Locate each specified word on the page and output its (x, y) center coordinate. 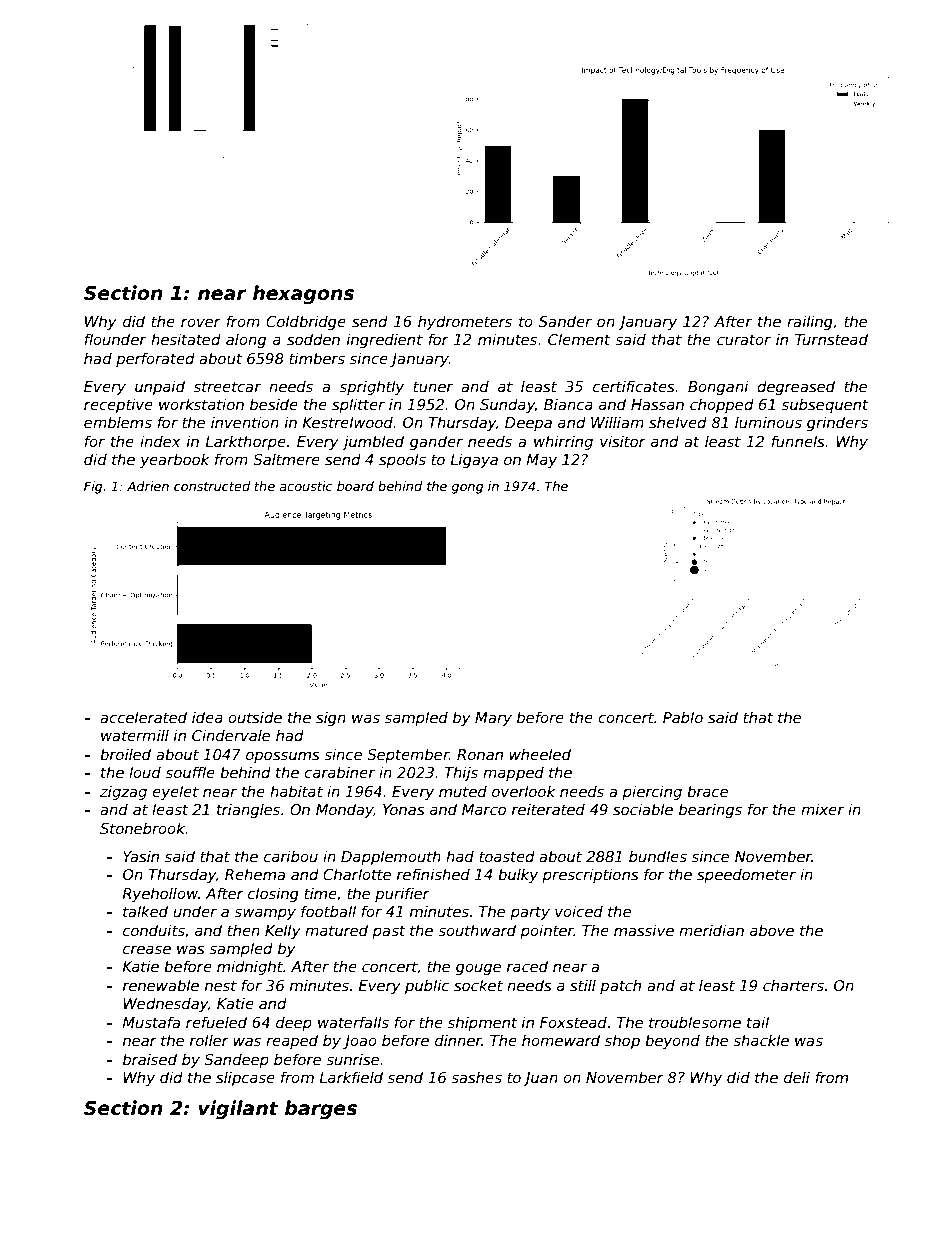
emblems (118, 422)
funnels (798, 441)
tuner (433, 386)
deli (797, 1077)
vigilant (238, 1109)
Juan (540, 1079)
